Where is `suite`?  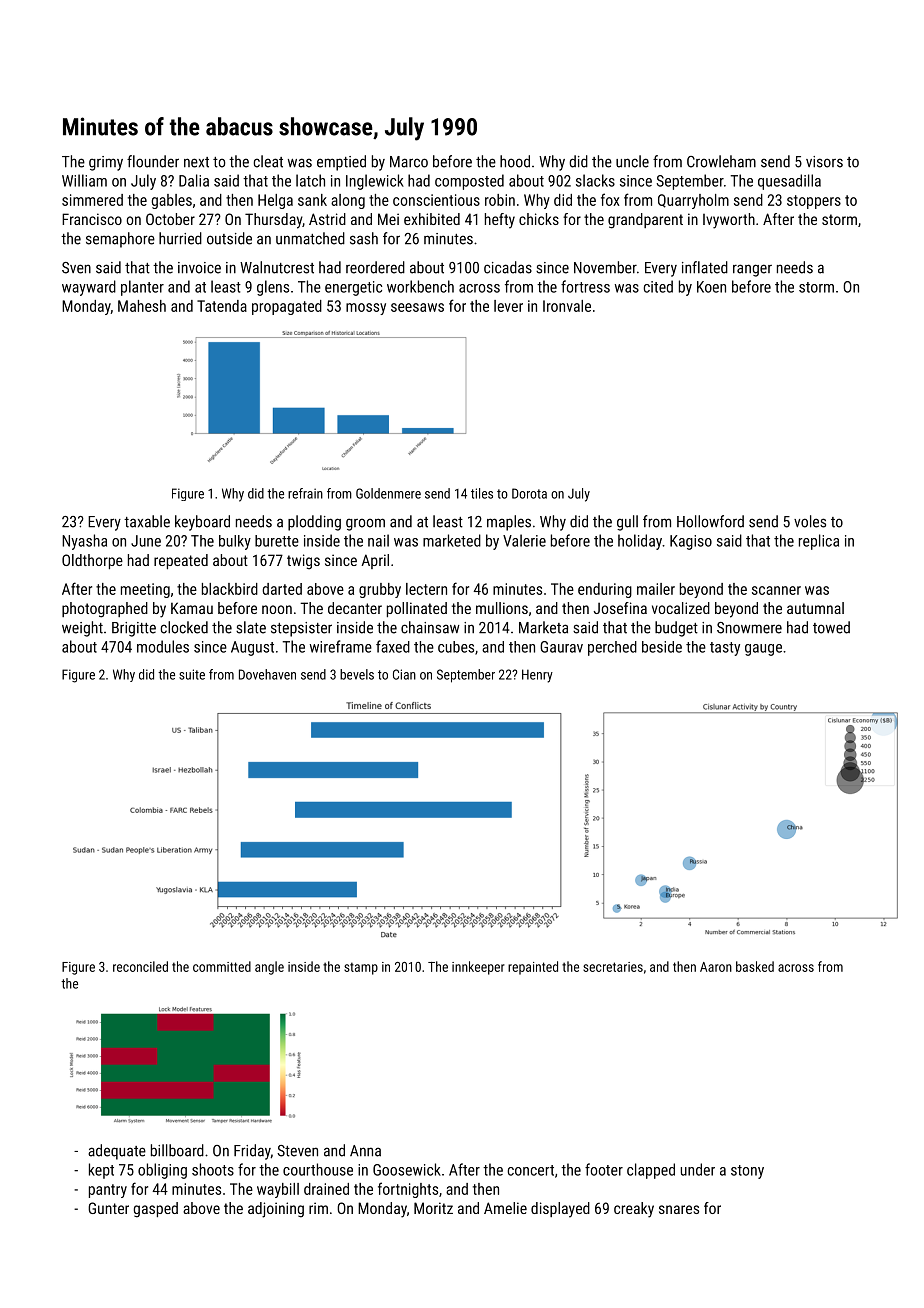
suite is located at coordinates (192, 674).
